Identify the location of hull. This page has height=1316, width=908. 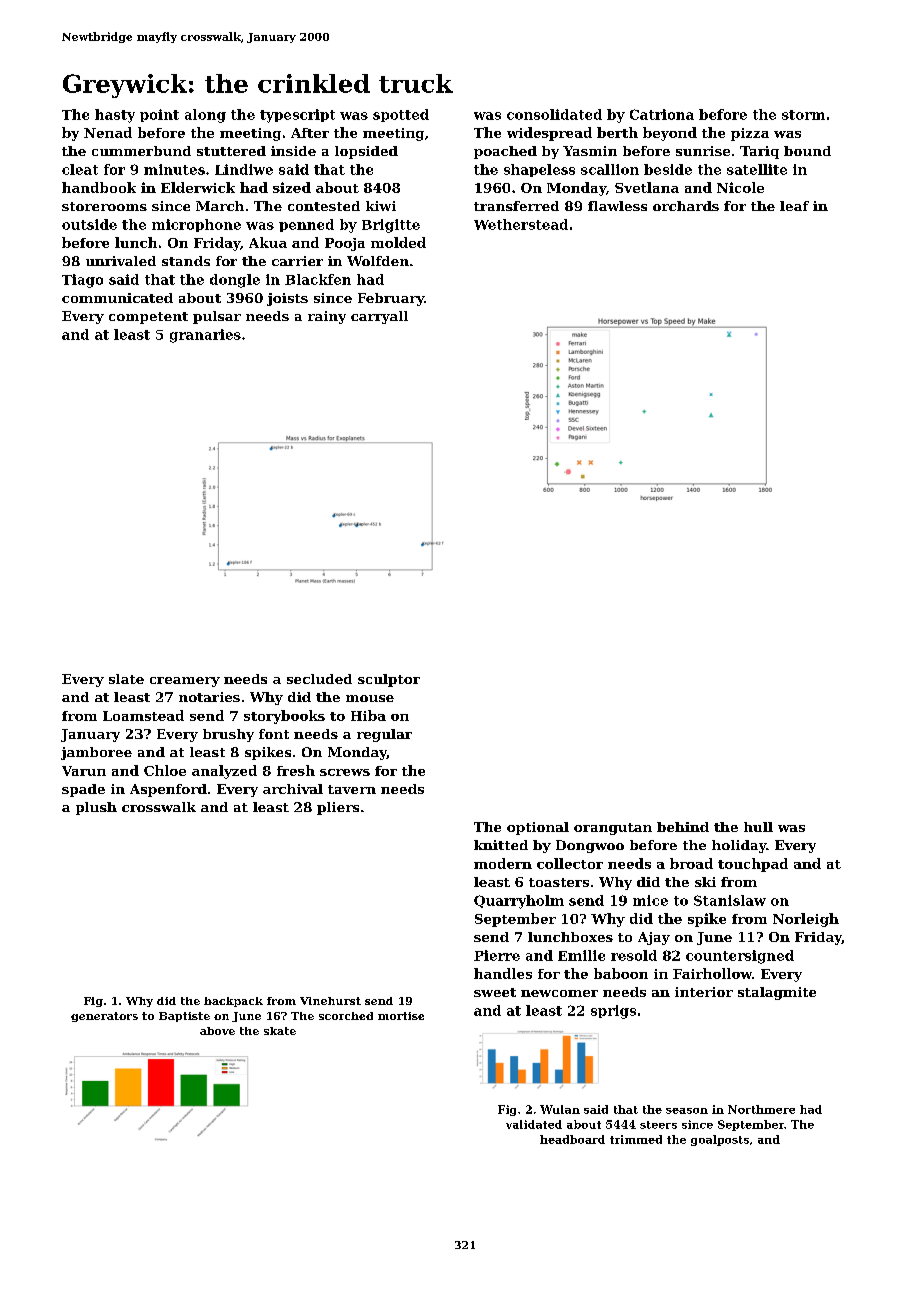
(758, 827).
